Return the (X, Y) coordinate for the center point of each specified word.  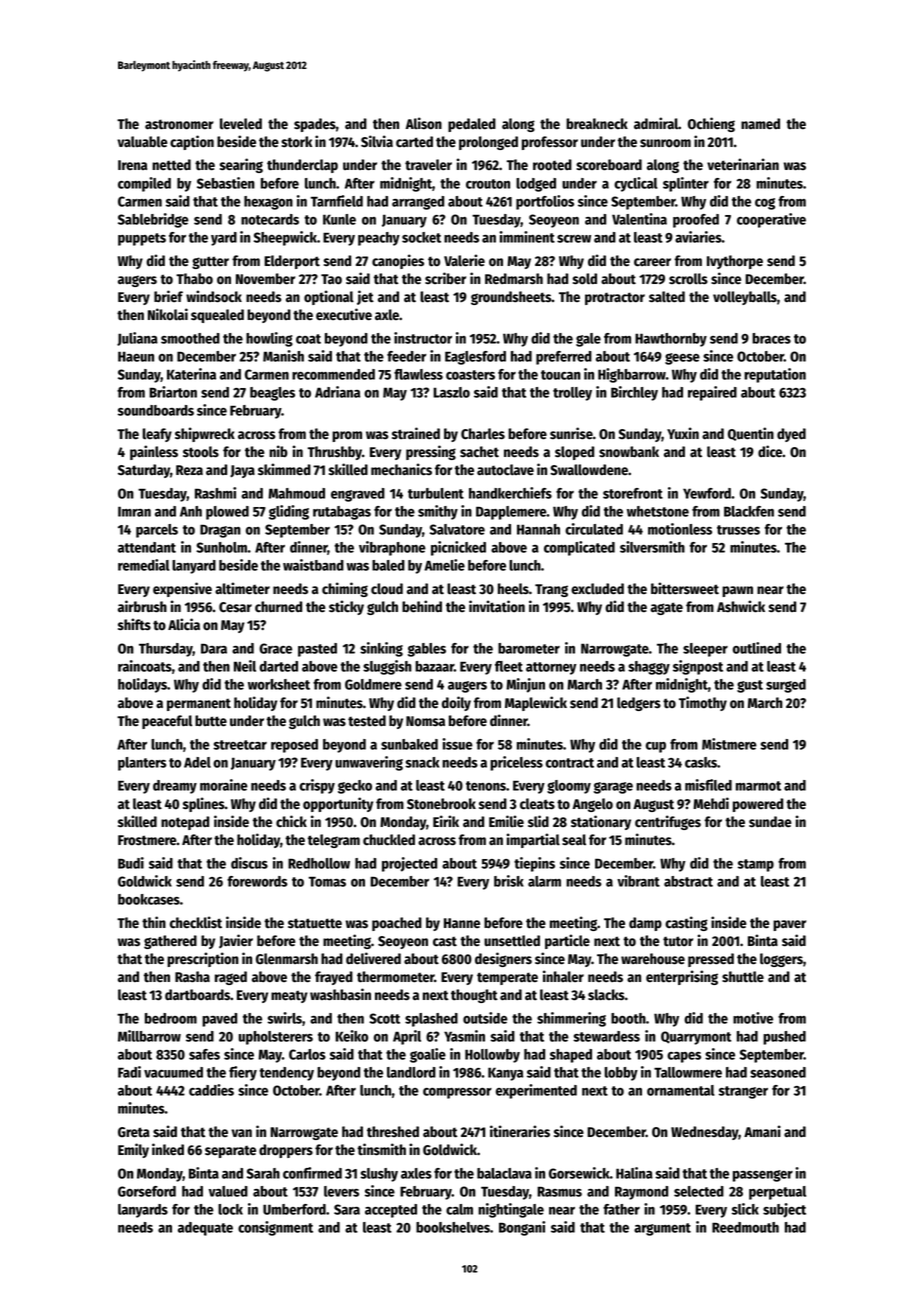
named (760, 124)
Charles (483, 434)
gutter (210, 262)
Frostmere (147, 840)
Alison (424, 123)
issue (457, 744)
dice (770, 451)
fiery (243, 1073)
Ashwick (741, 606)
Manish (283, 356)
